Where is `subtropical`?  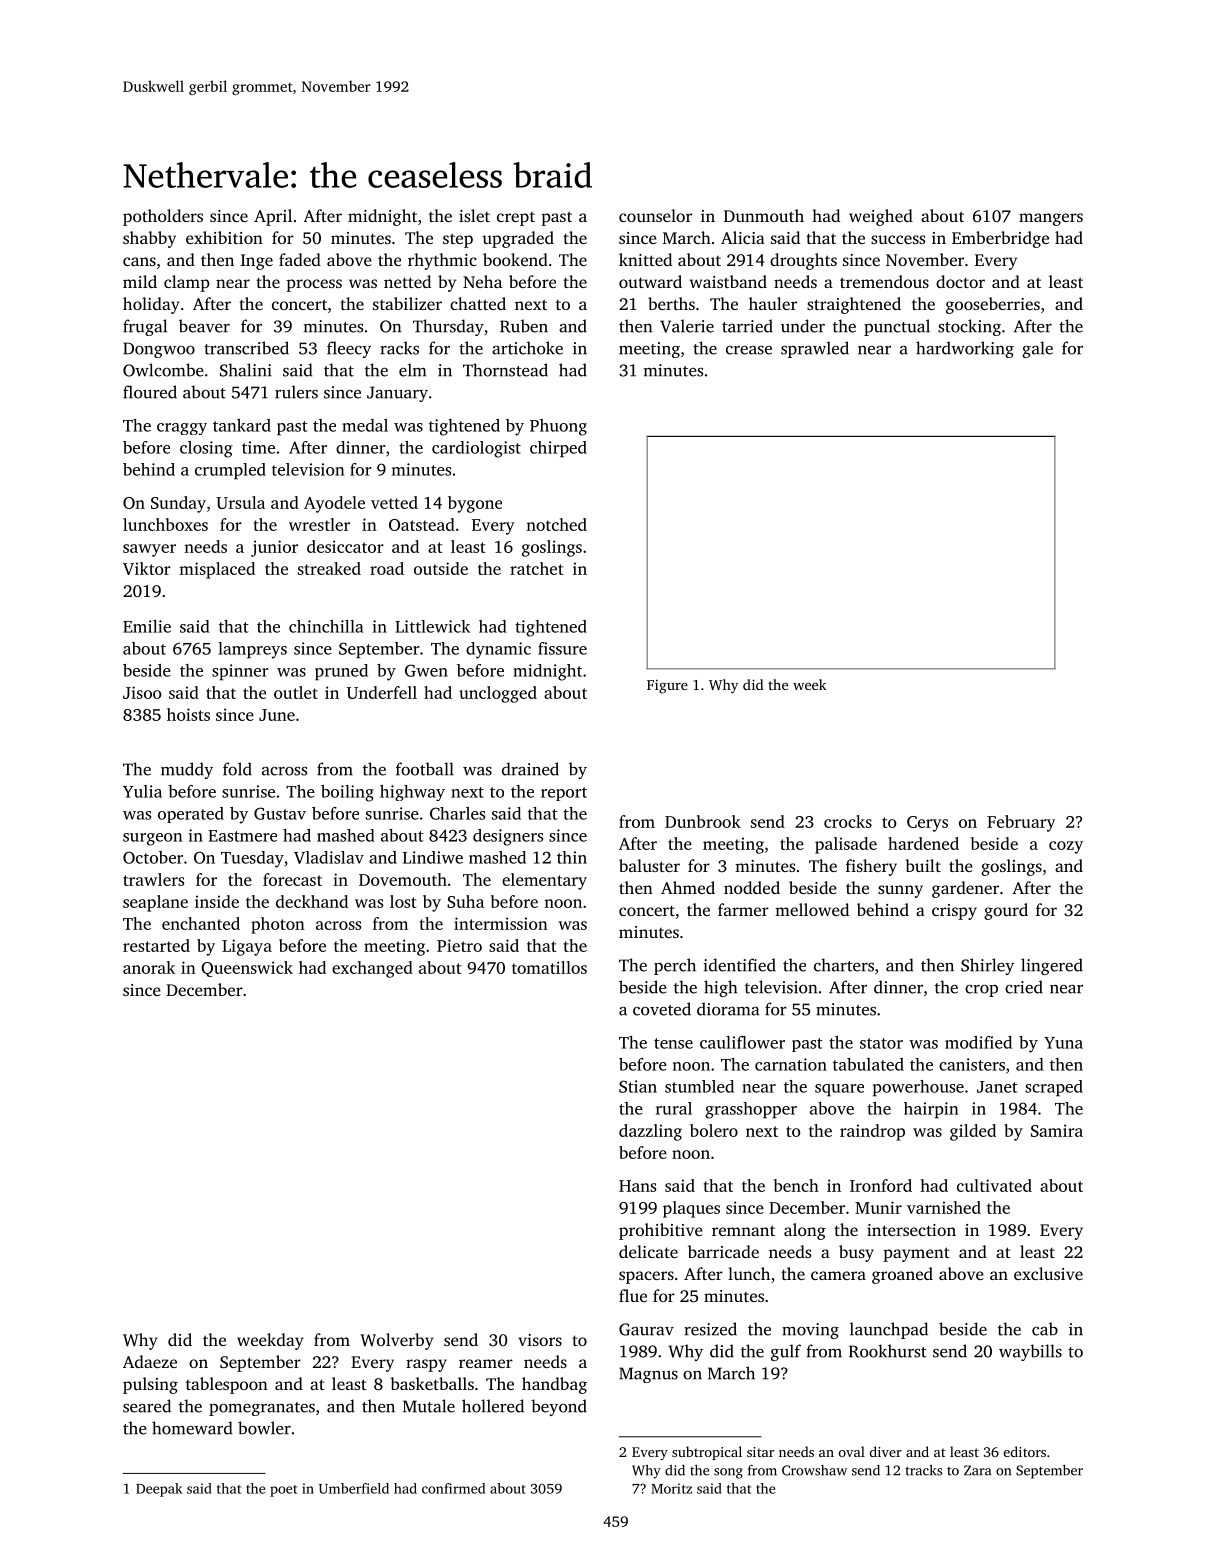
subtropical is located at coordinates (707, 1453).
